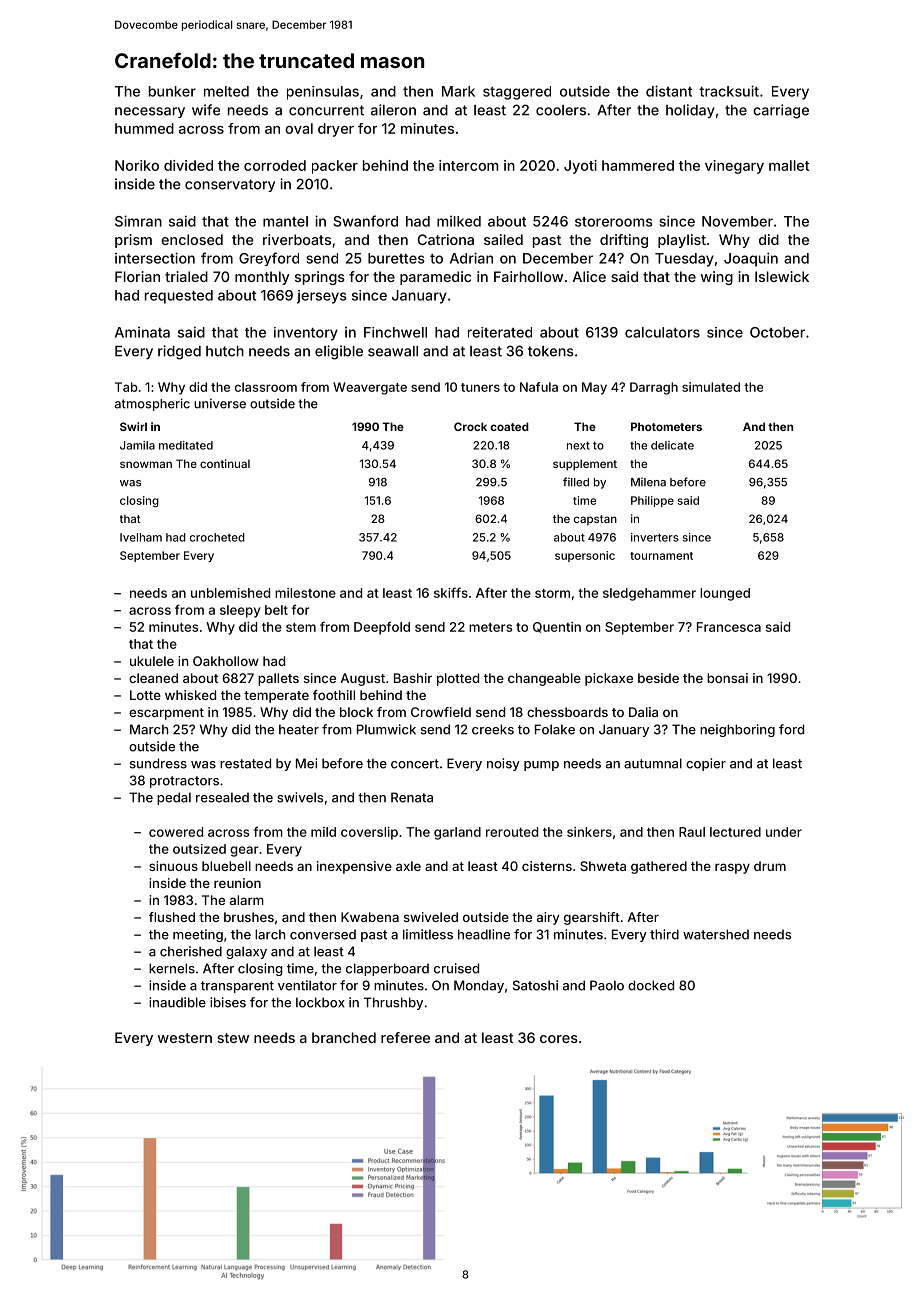  I want to click on referee, so click(405, 1037).
